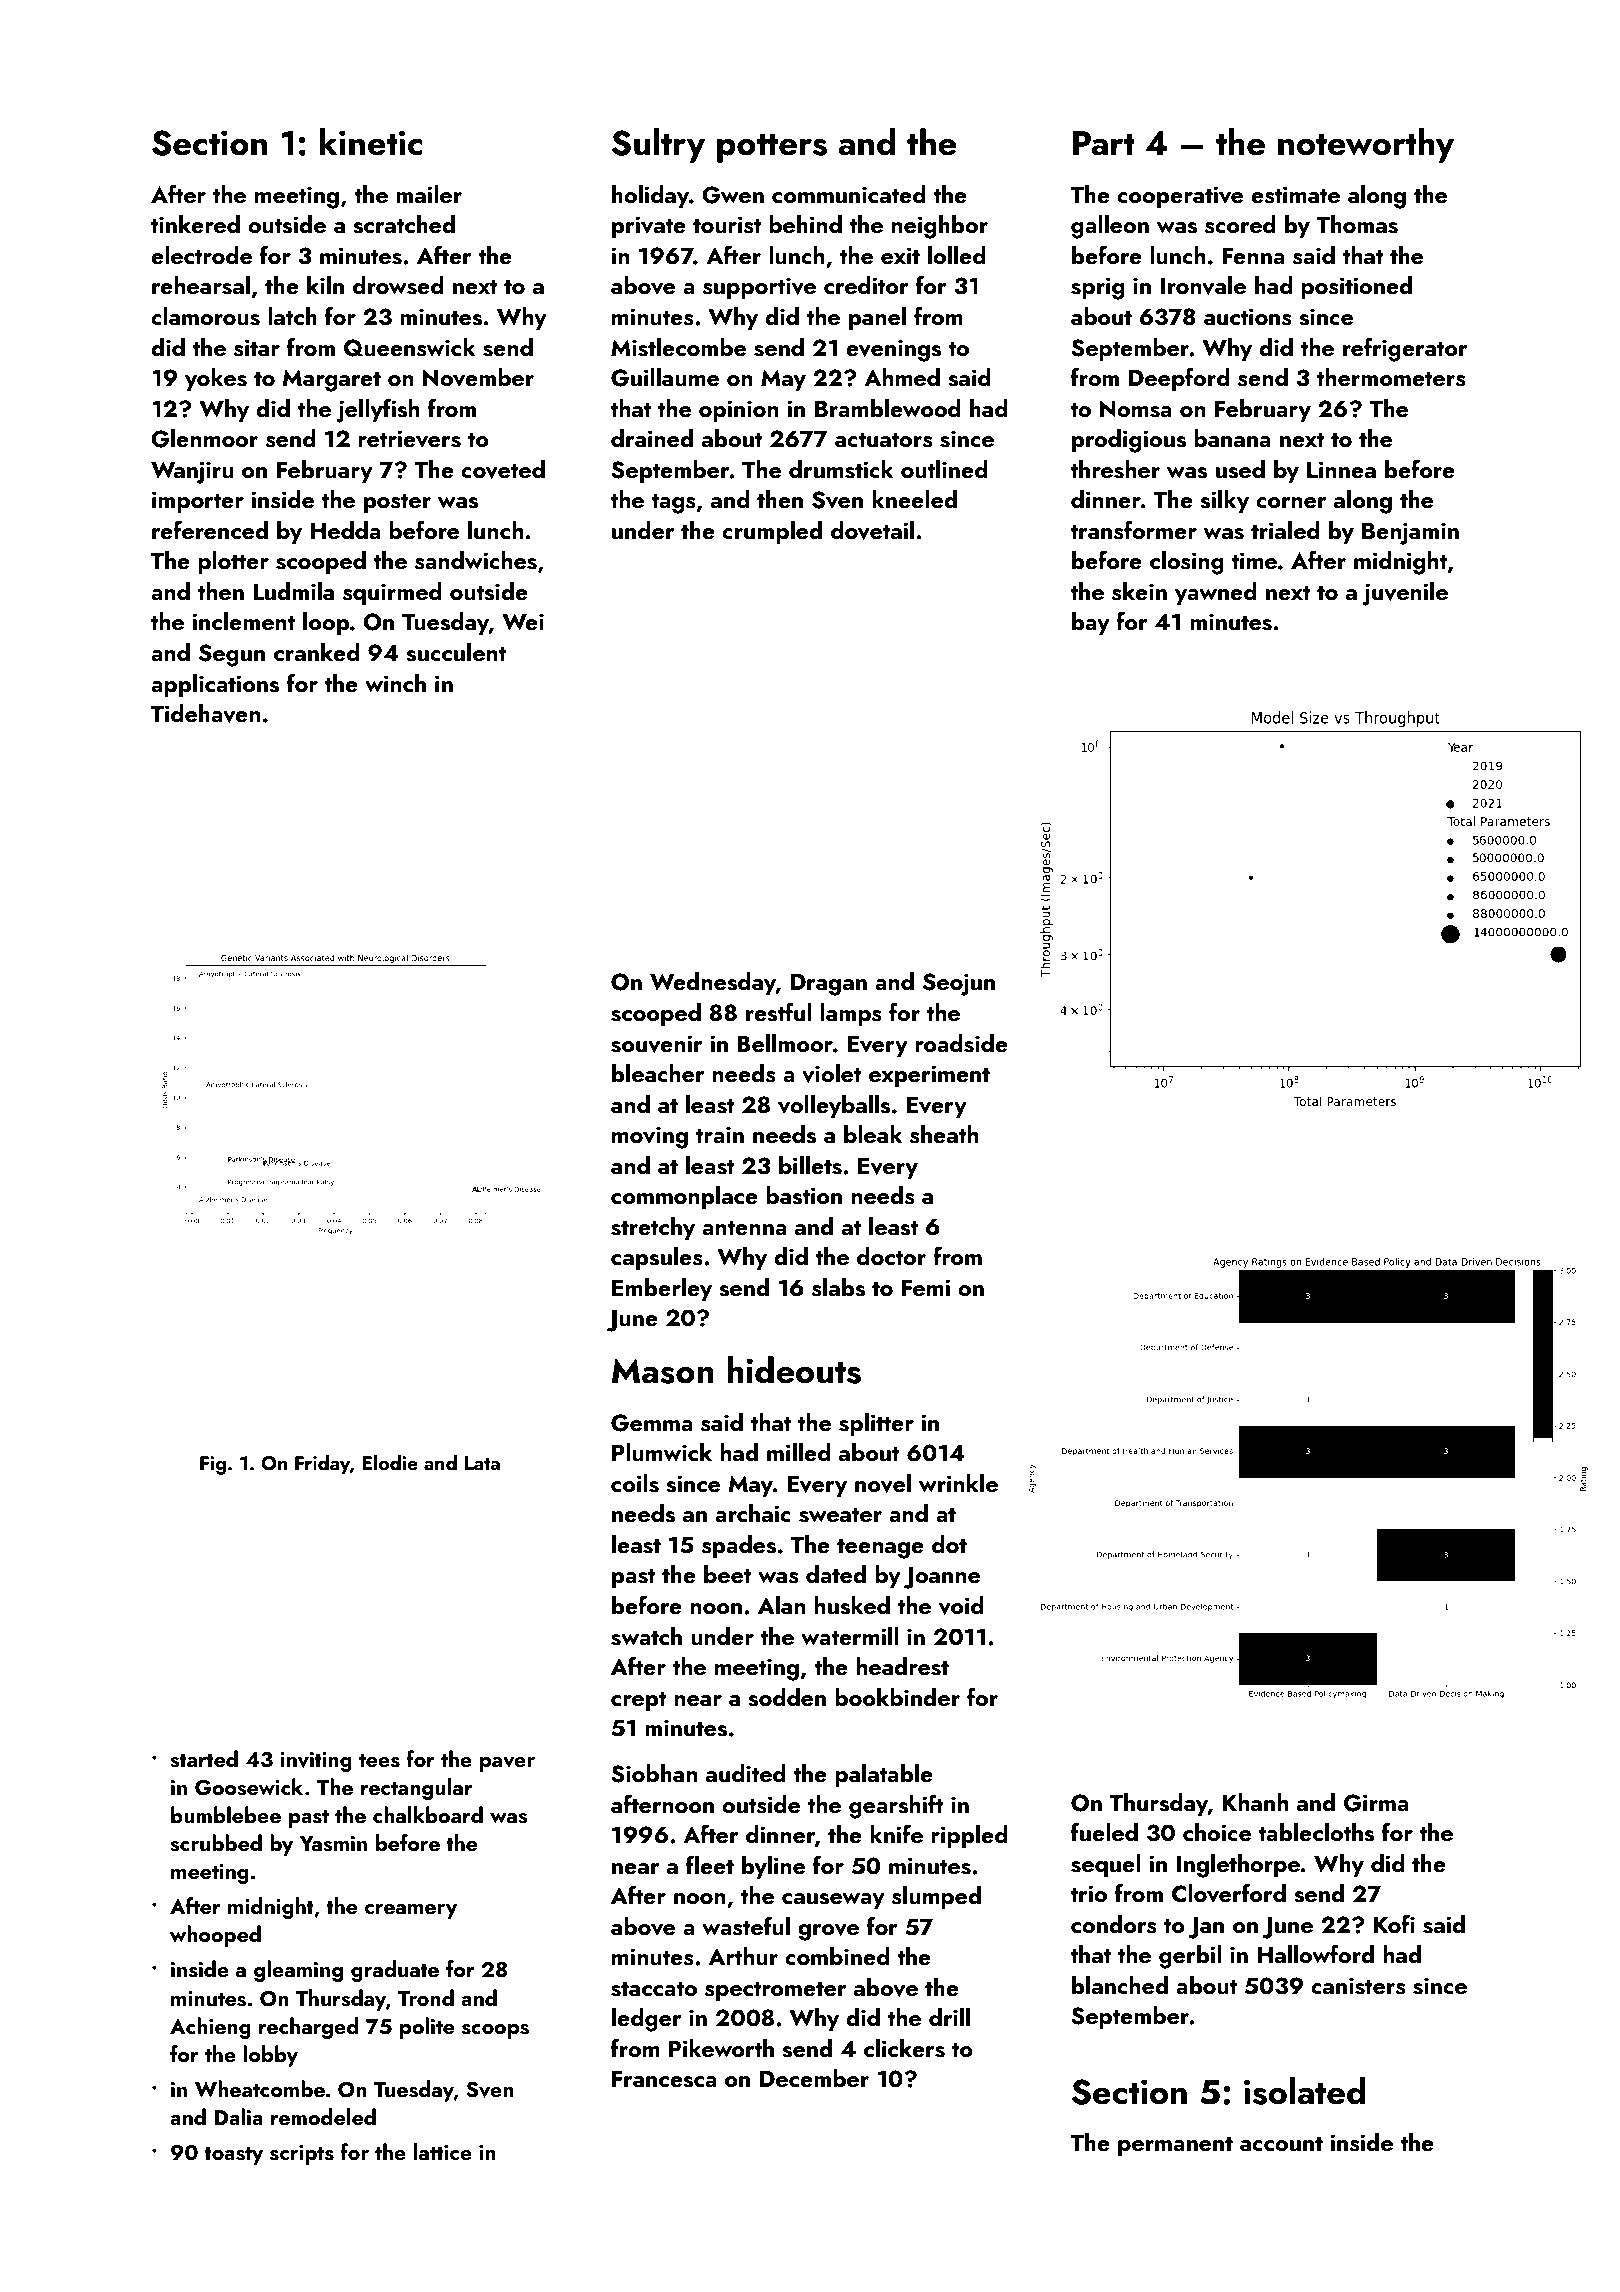  What do you see at coordinates (1104, 1831) in the image?
I see `fueled` at bounding box center [1104, 1831].
